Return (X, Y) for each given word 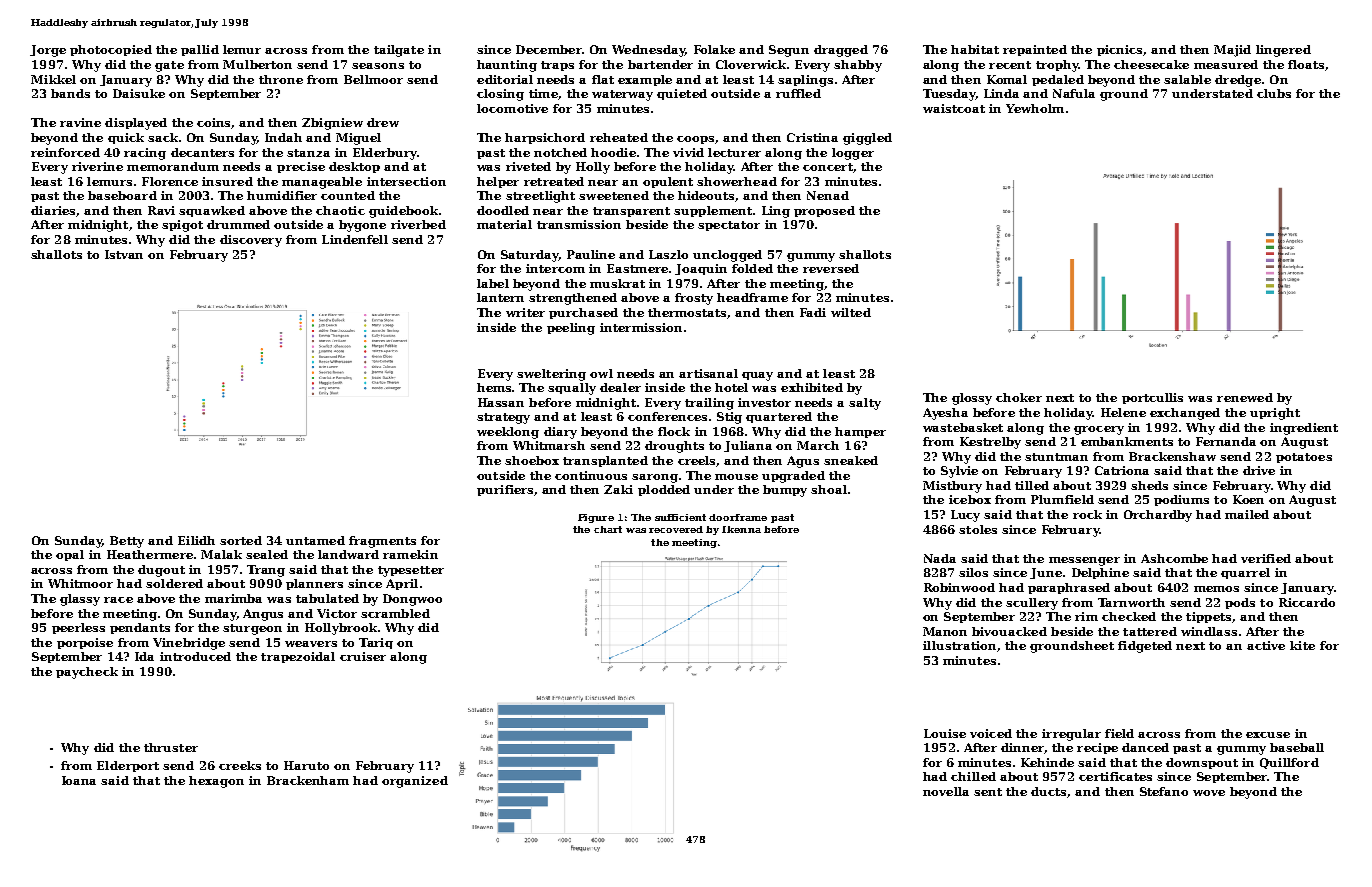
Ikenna (741, 529)
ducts (1049, 792)
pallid (200, 50)
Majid (1232, 51)
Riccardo (1307, 602)
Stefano (1164, 791)
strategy (503, 418)
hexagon (216, 782)
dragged (841, 51)
